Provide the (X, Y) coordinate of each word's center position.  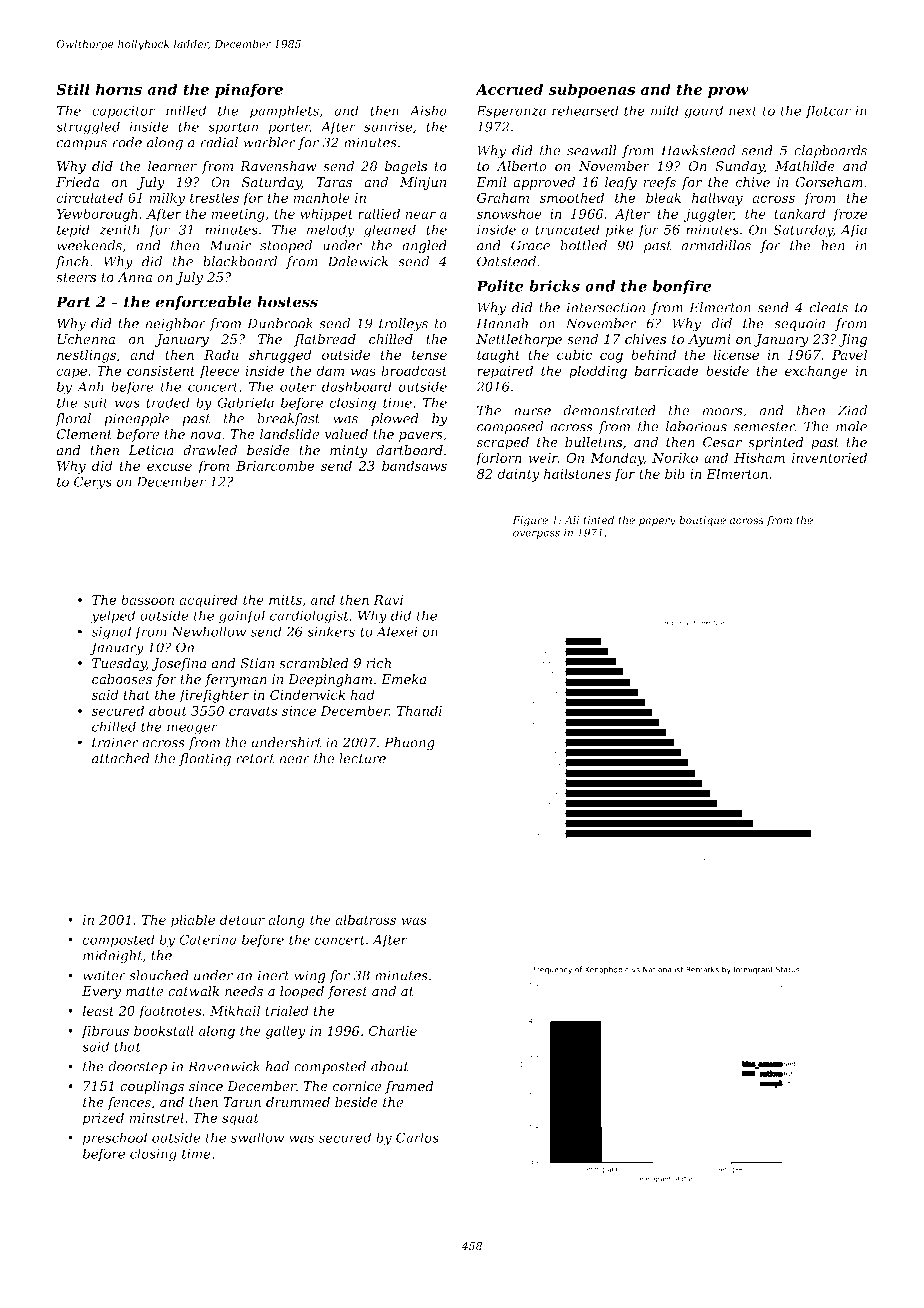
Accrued (509, 89)
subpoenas (592, 90)
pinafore (249, 90)
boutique (702, 521)
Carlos (417, 1137)
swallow (257, 1137)
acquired (208, 601)
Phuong (409, 744)
